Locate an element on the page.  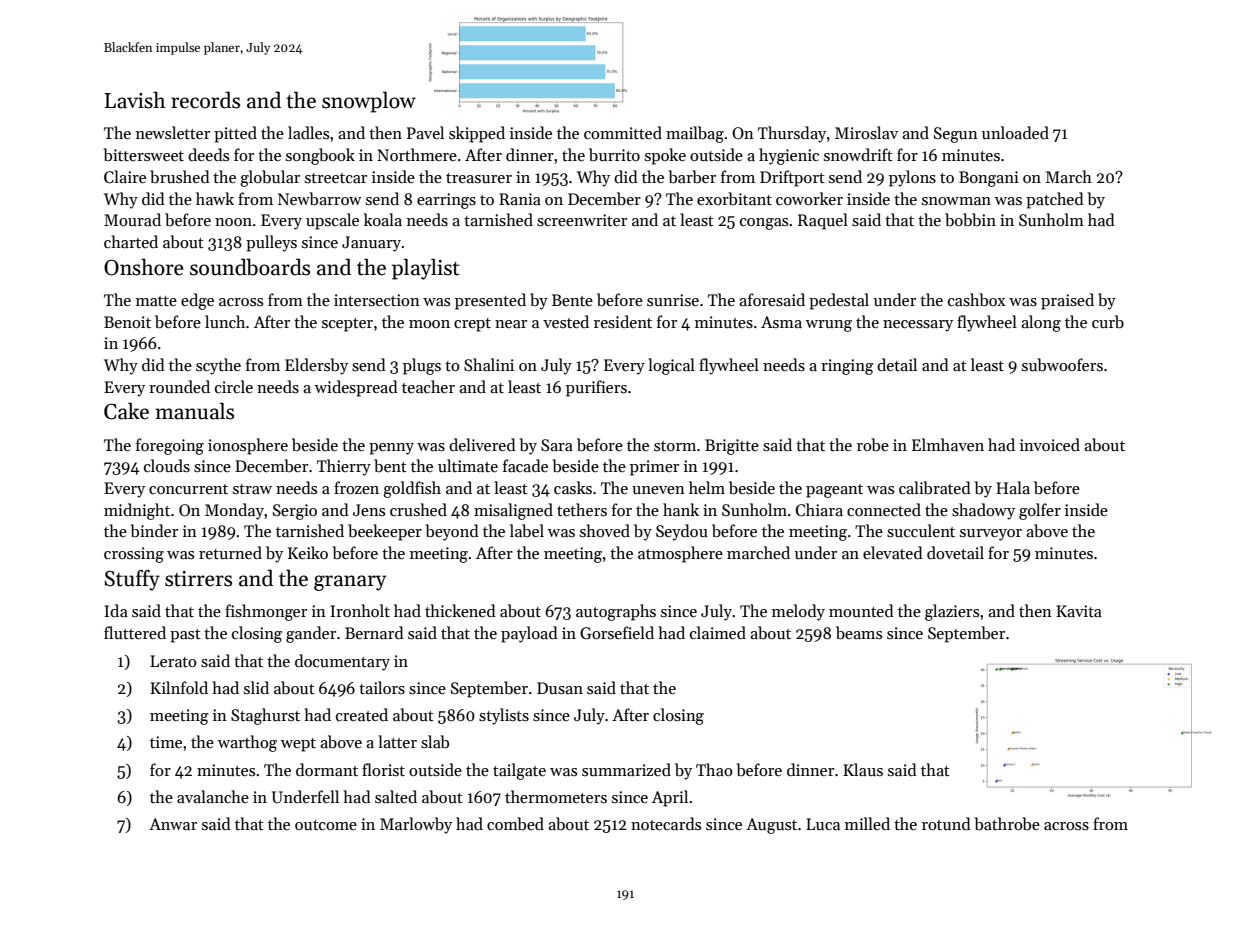
subwoofers is located at coordinates (1062, 365).
